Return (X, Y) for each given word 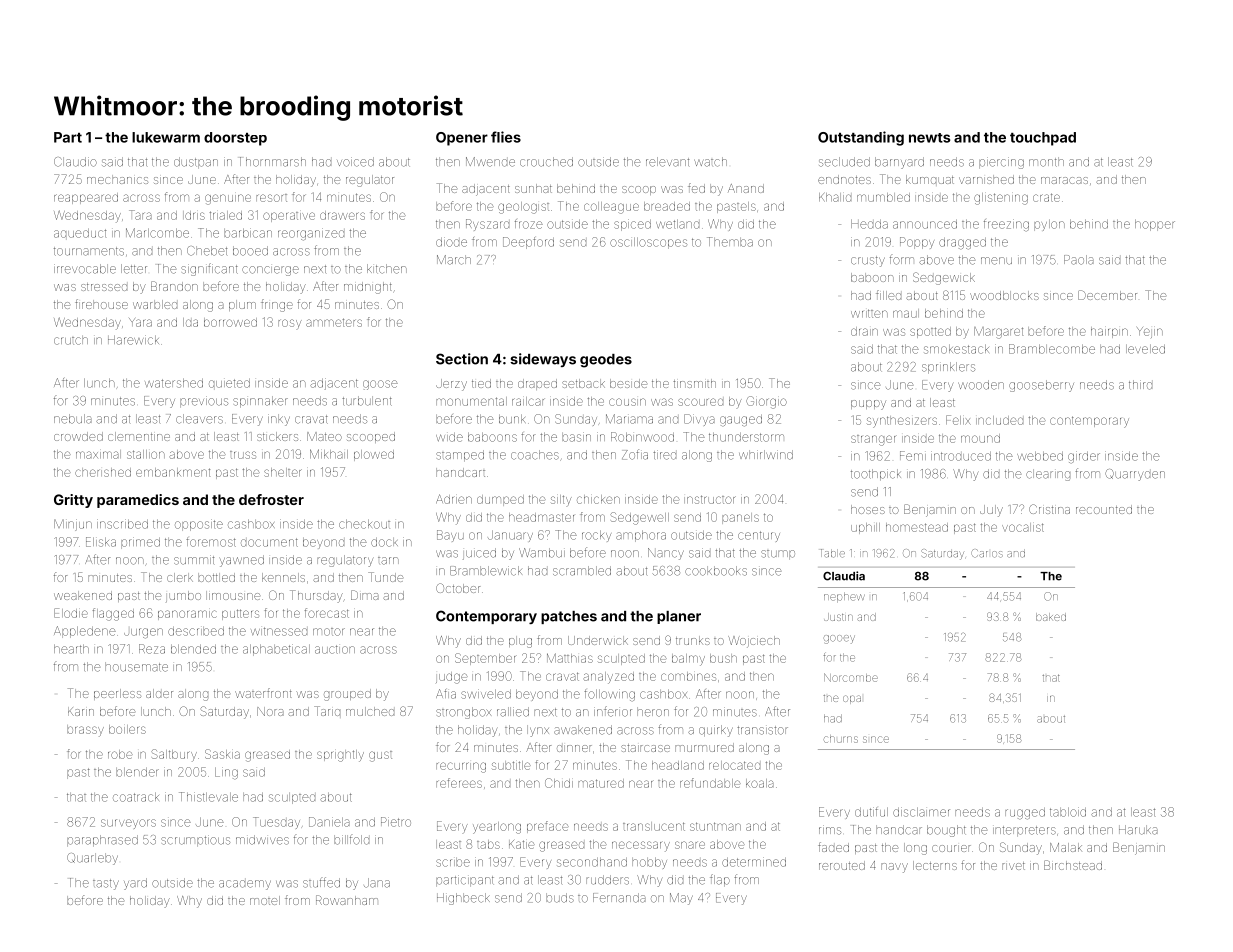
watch (710, 162)
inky (279, 420)
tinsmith (694, 383)
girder (1084, 457)
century (759, 536)
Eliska (101, 542)
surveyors (128, 824)
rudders (607, 880)
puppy (868, 405)
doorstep (235, 139)
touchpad (1043, 139)
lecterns (935, 865)
